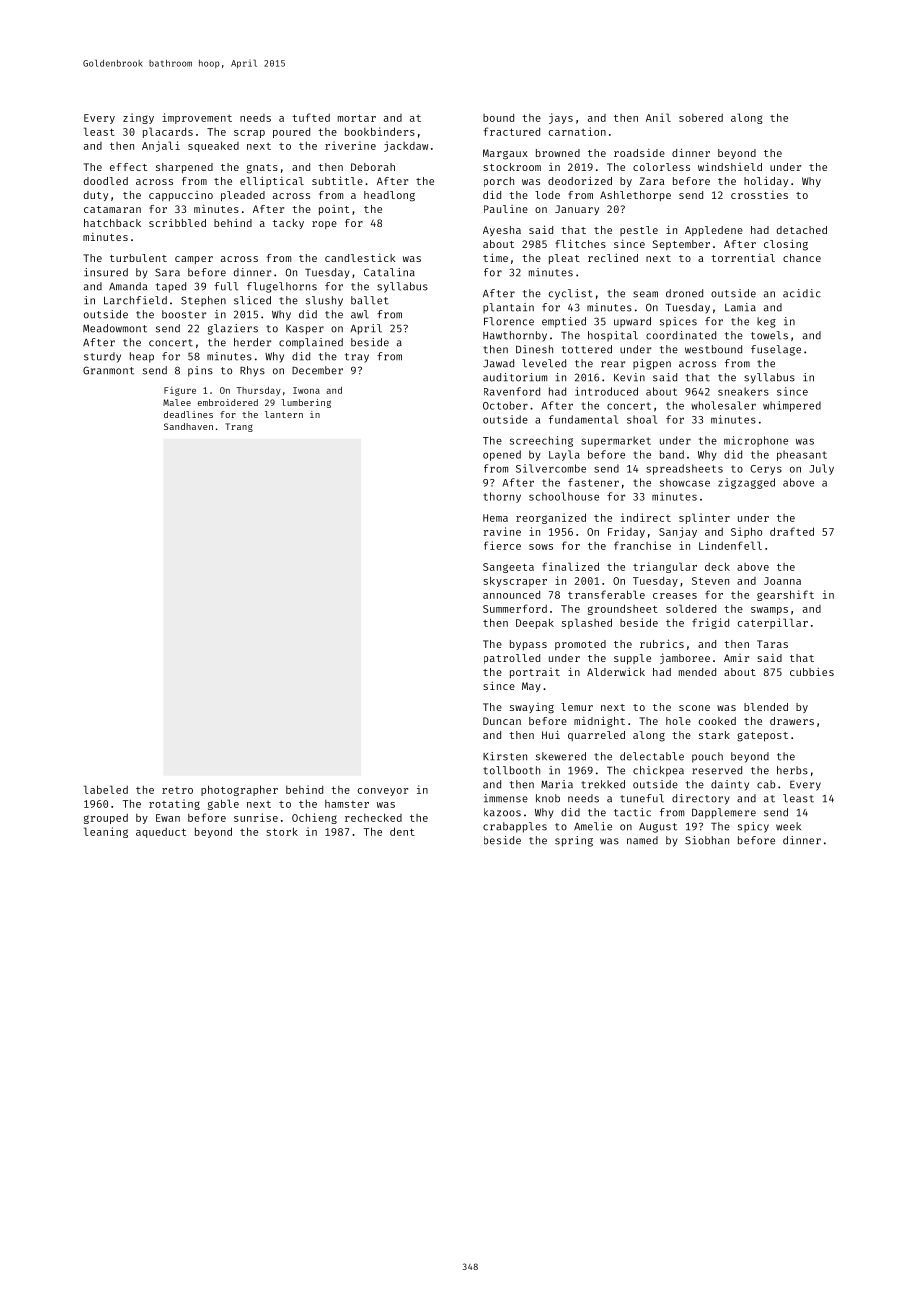  Describe the element at coordinates (707, 840) in the document. I see `Siobhan` at that location.
